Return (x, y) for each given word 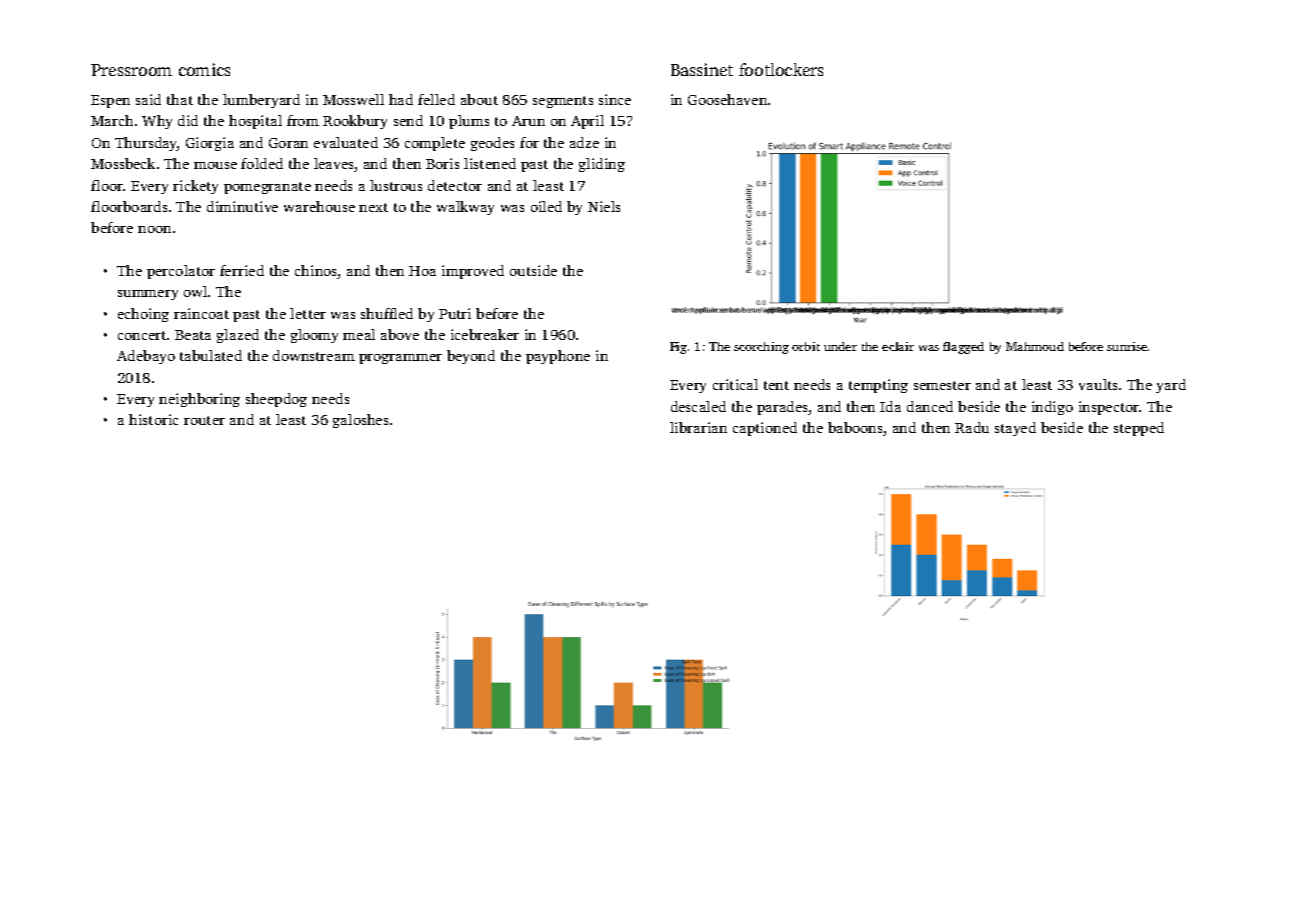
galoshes (360, 421)
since (615, 99)
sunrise (1127, 346)
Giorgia (210, 144)
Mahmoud (1035, 346)
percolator (181, 272)
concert (142, 335)
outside (533, 270)
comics (204, 69)
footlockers (781, 69)
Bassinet (702, 69)
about (479, 99)
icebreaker (485, 334)
